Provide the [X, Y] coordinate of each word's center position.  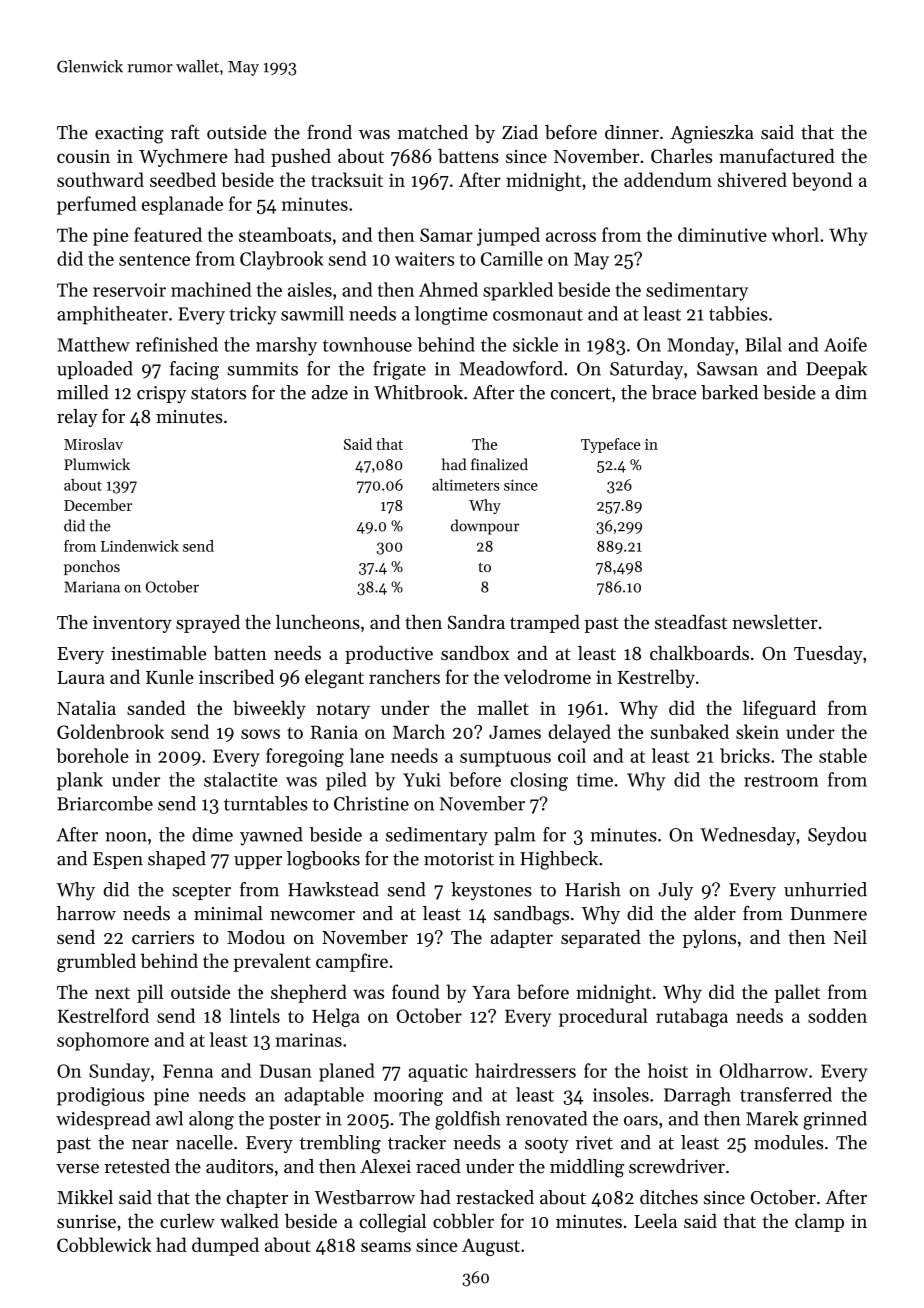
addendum [668, 179]
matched [433, 132]
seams [386, 1247]
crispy [161, 394]
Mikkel [85, 1197]
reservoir [129, 290]
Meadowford [511, 368]
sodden [837, 1015]
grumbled [96, 962]
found [416, 991]
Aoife [845, 344]
